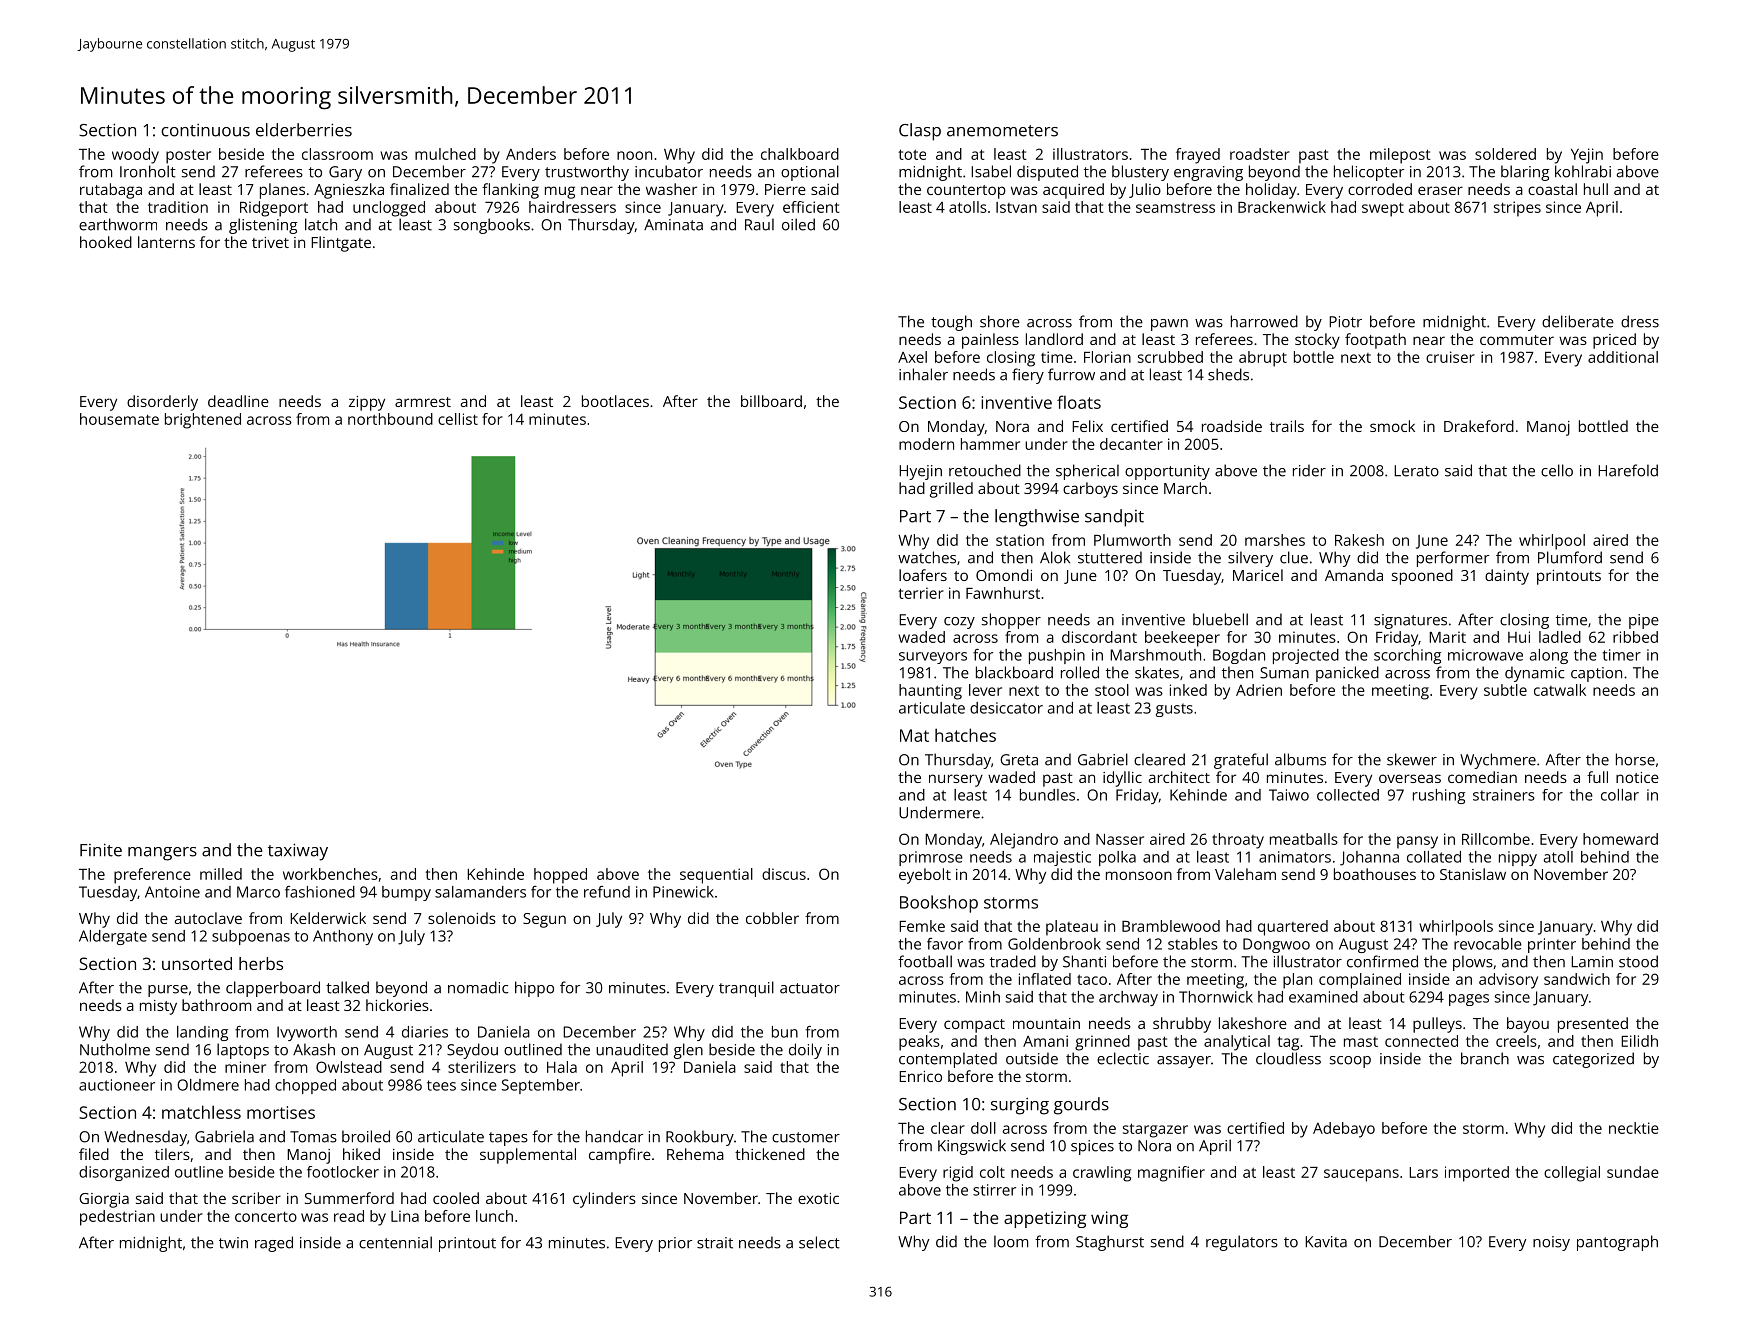  What do you see at coordinates (135, 156) in the document?
I see `woody` at bounding box center [135, 156].
